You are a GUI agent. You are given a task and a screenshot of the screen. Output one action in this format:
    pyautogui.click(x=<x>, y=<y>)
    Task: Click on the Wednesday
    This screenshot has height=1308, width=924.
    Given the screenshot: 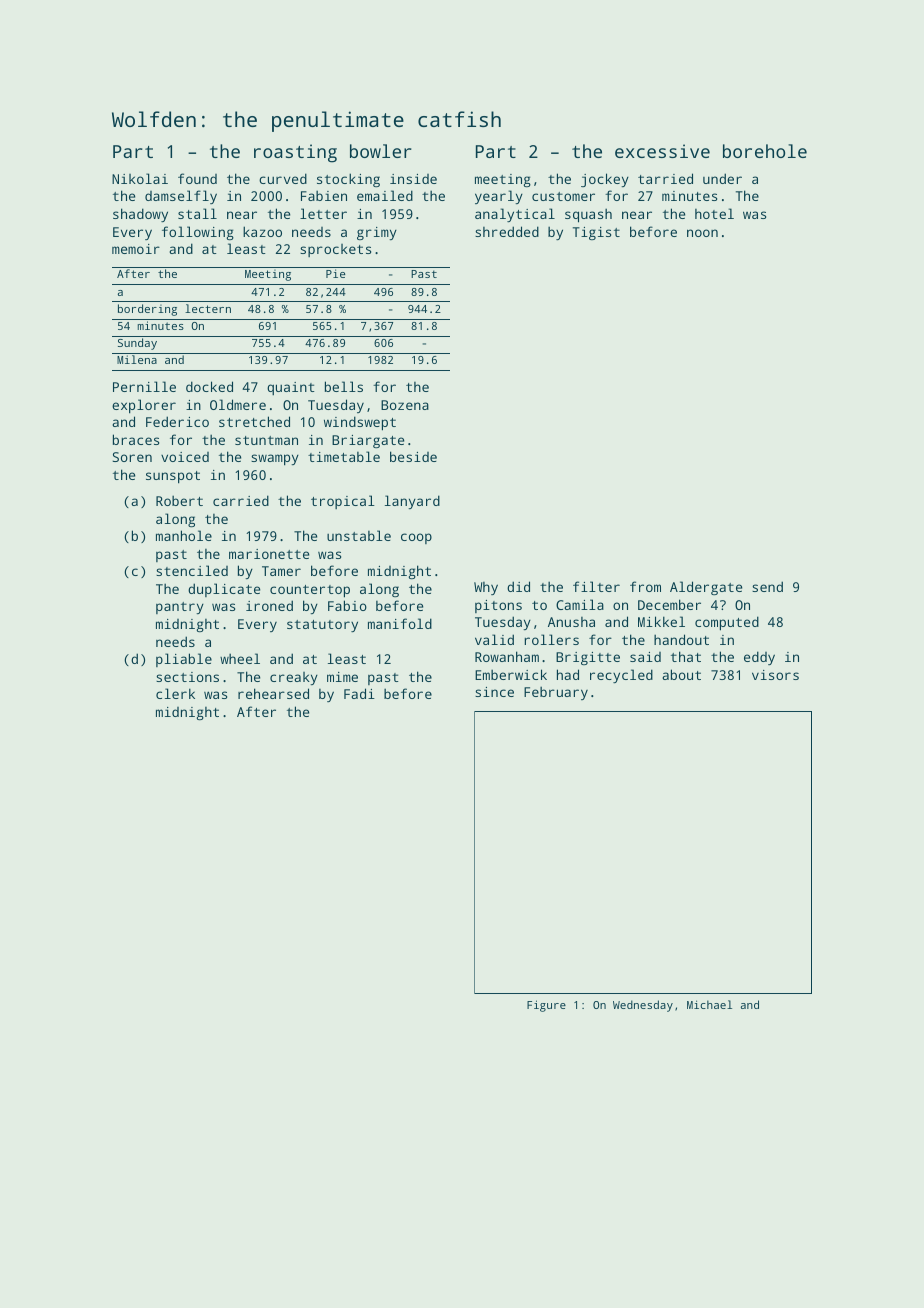 What is the action you would take?
    pyautogui.click(x=643, y=1006)
